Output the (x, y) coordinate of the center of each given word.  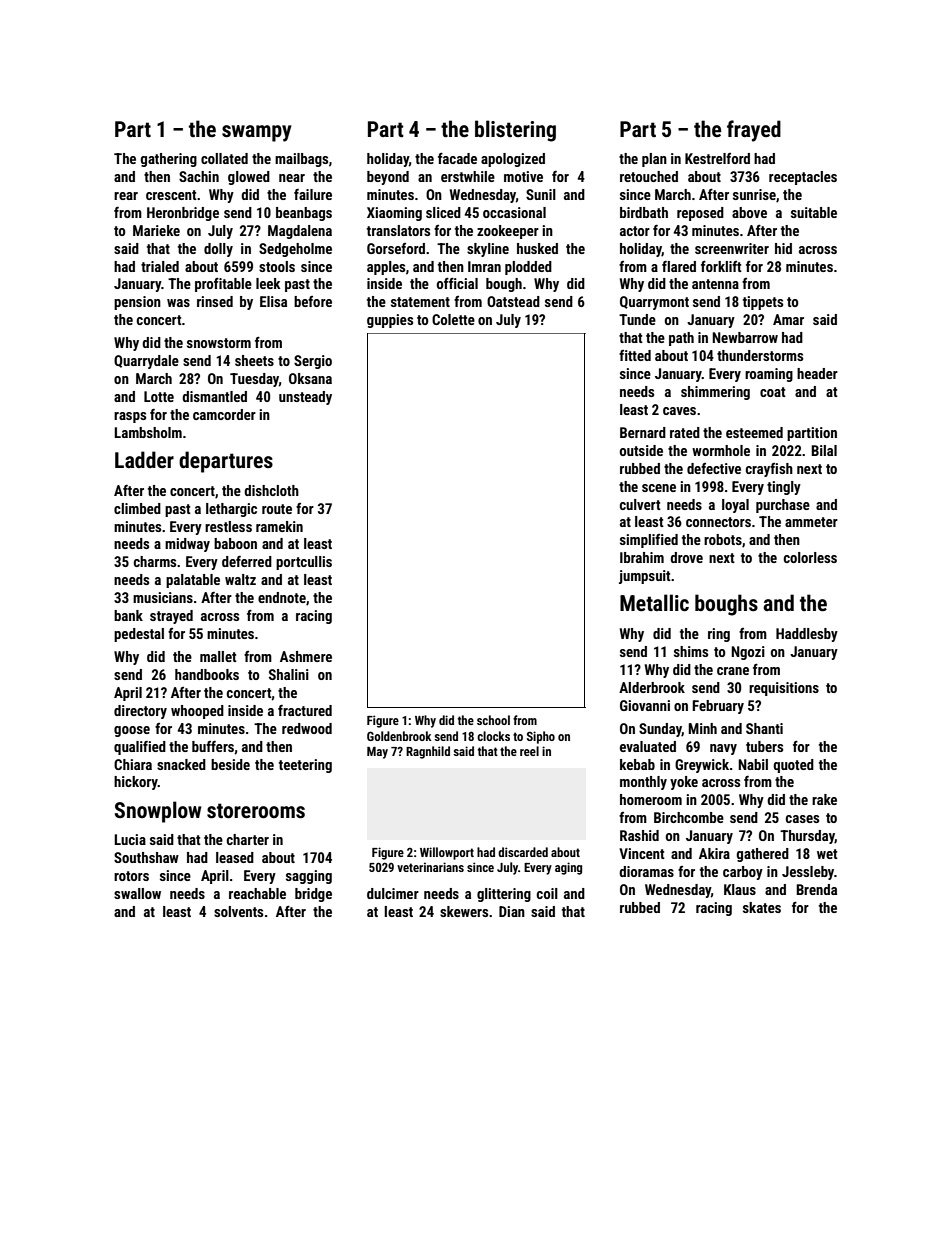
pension (137, 303)
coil (547, 893)
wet (827, 854)
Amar (788, 319)
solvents (238, 911)
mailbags (301, 160)
